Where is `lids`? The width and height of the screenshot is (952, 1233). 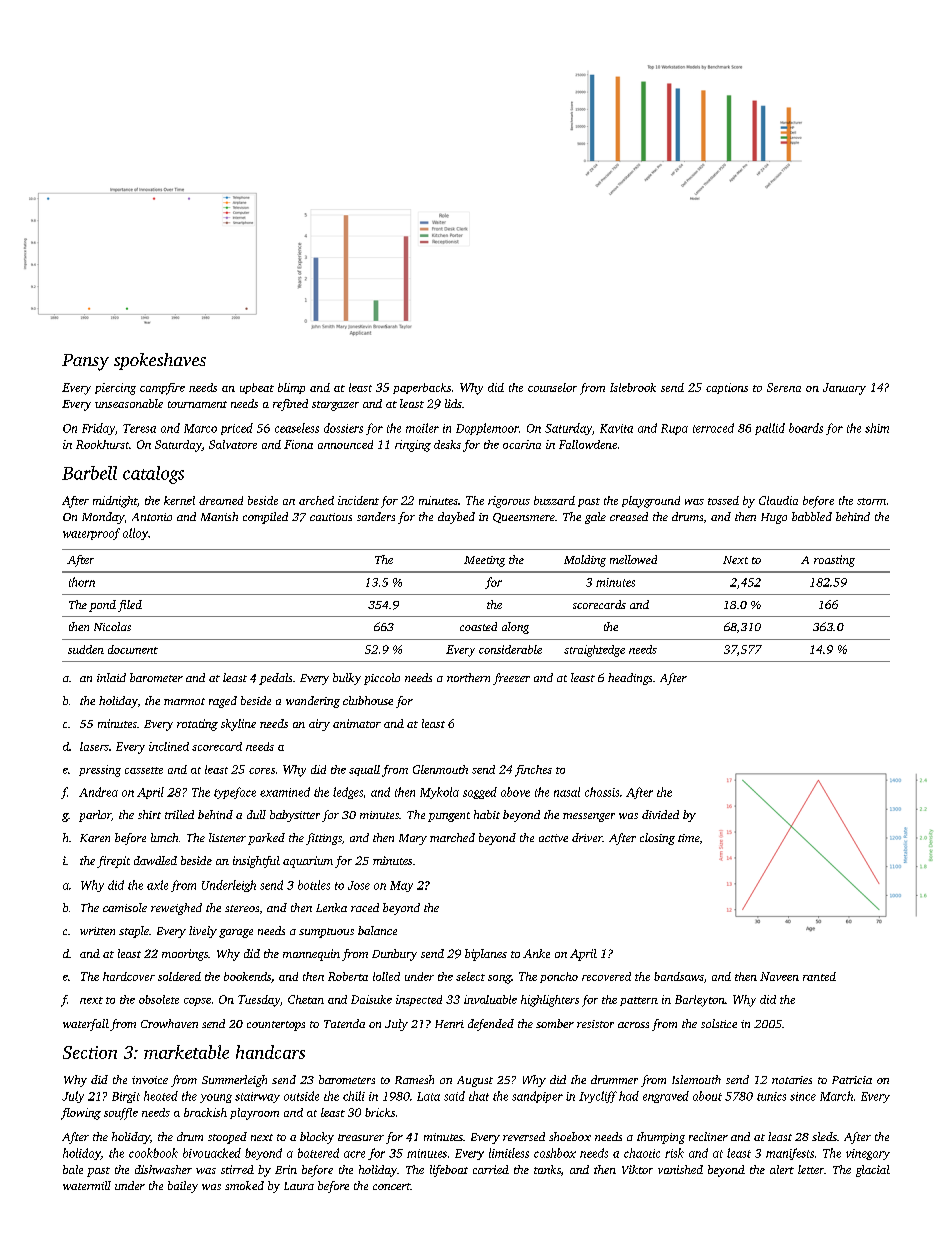
lids is located at coordinates (453, 403).
